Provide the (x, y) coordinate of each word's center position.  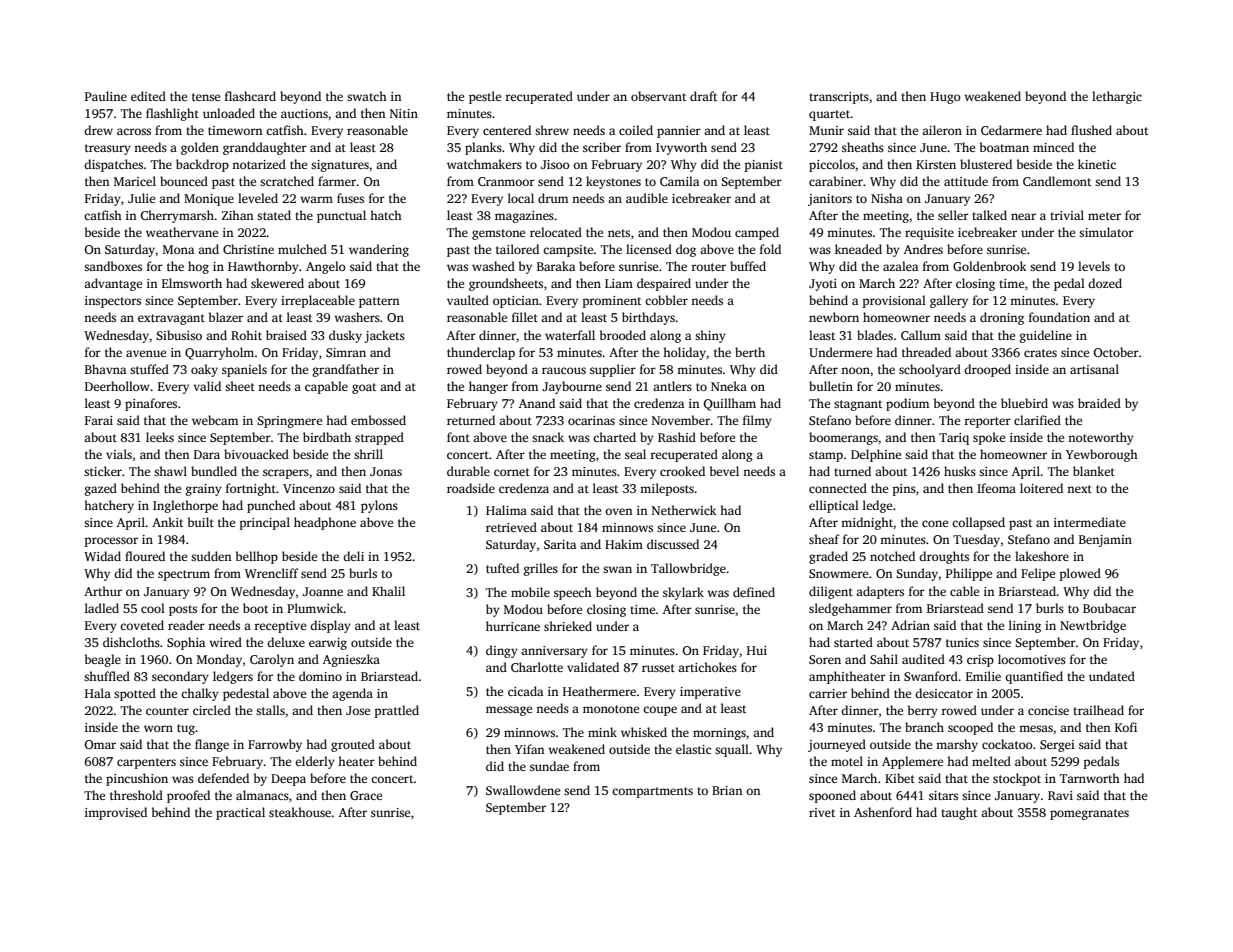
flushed (1091, 130)
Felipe (1038, 574)
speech (573, 593)
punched (271, 506)
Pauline (106, 96)
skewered (277, 283)
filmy (757, 421)
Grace (366, 795)
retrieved (511, 527)
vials (119, 454)
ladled (102, 608)
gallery (949, 301)
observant (658, 96)
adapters (880, 592)
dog (686, 250)
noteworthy (1101, 438)
